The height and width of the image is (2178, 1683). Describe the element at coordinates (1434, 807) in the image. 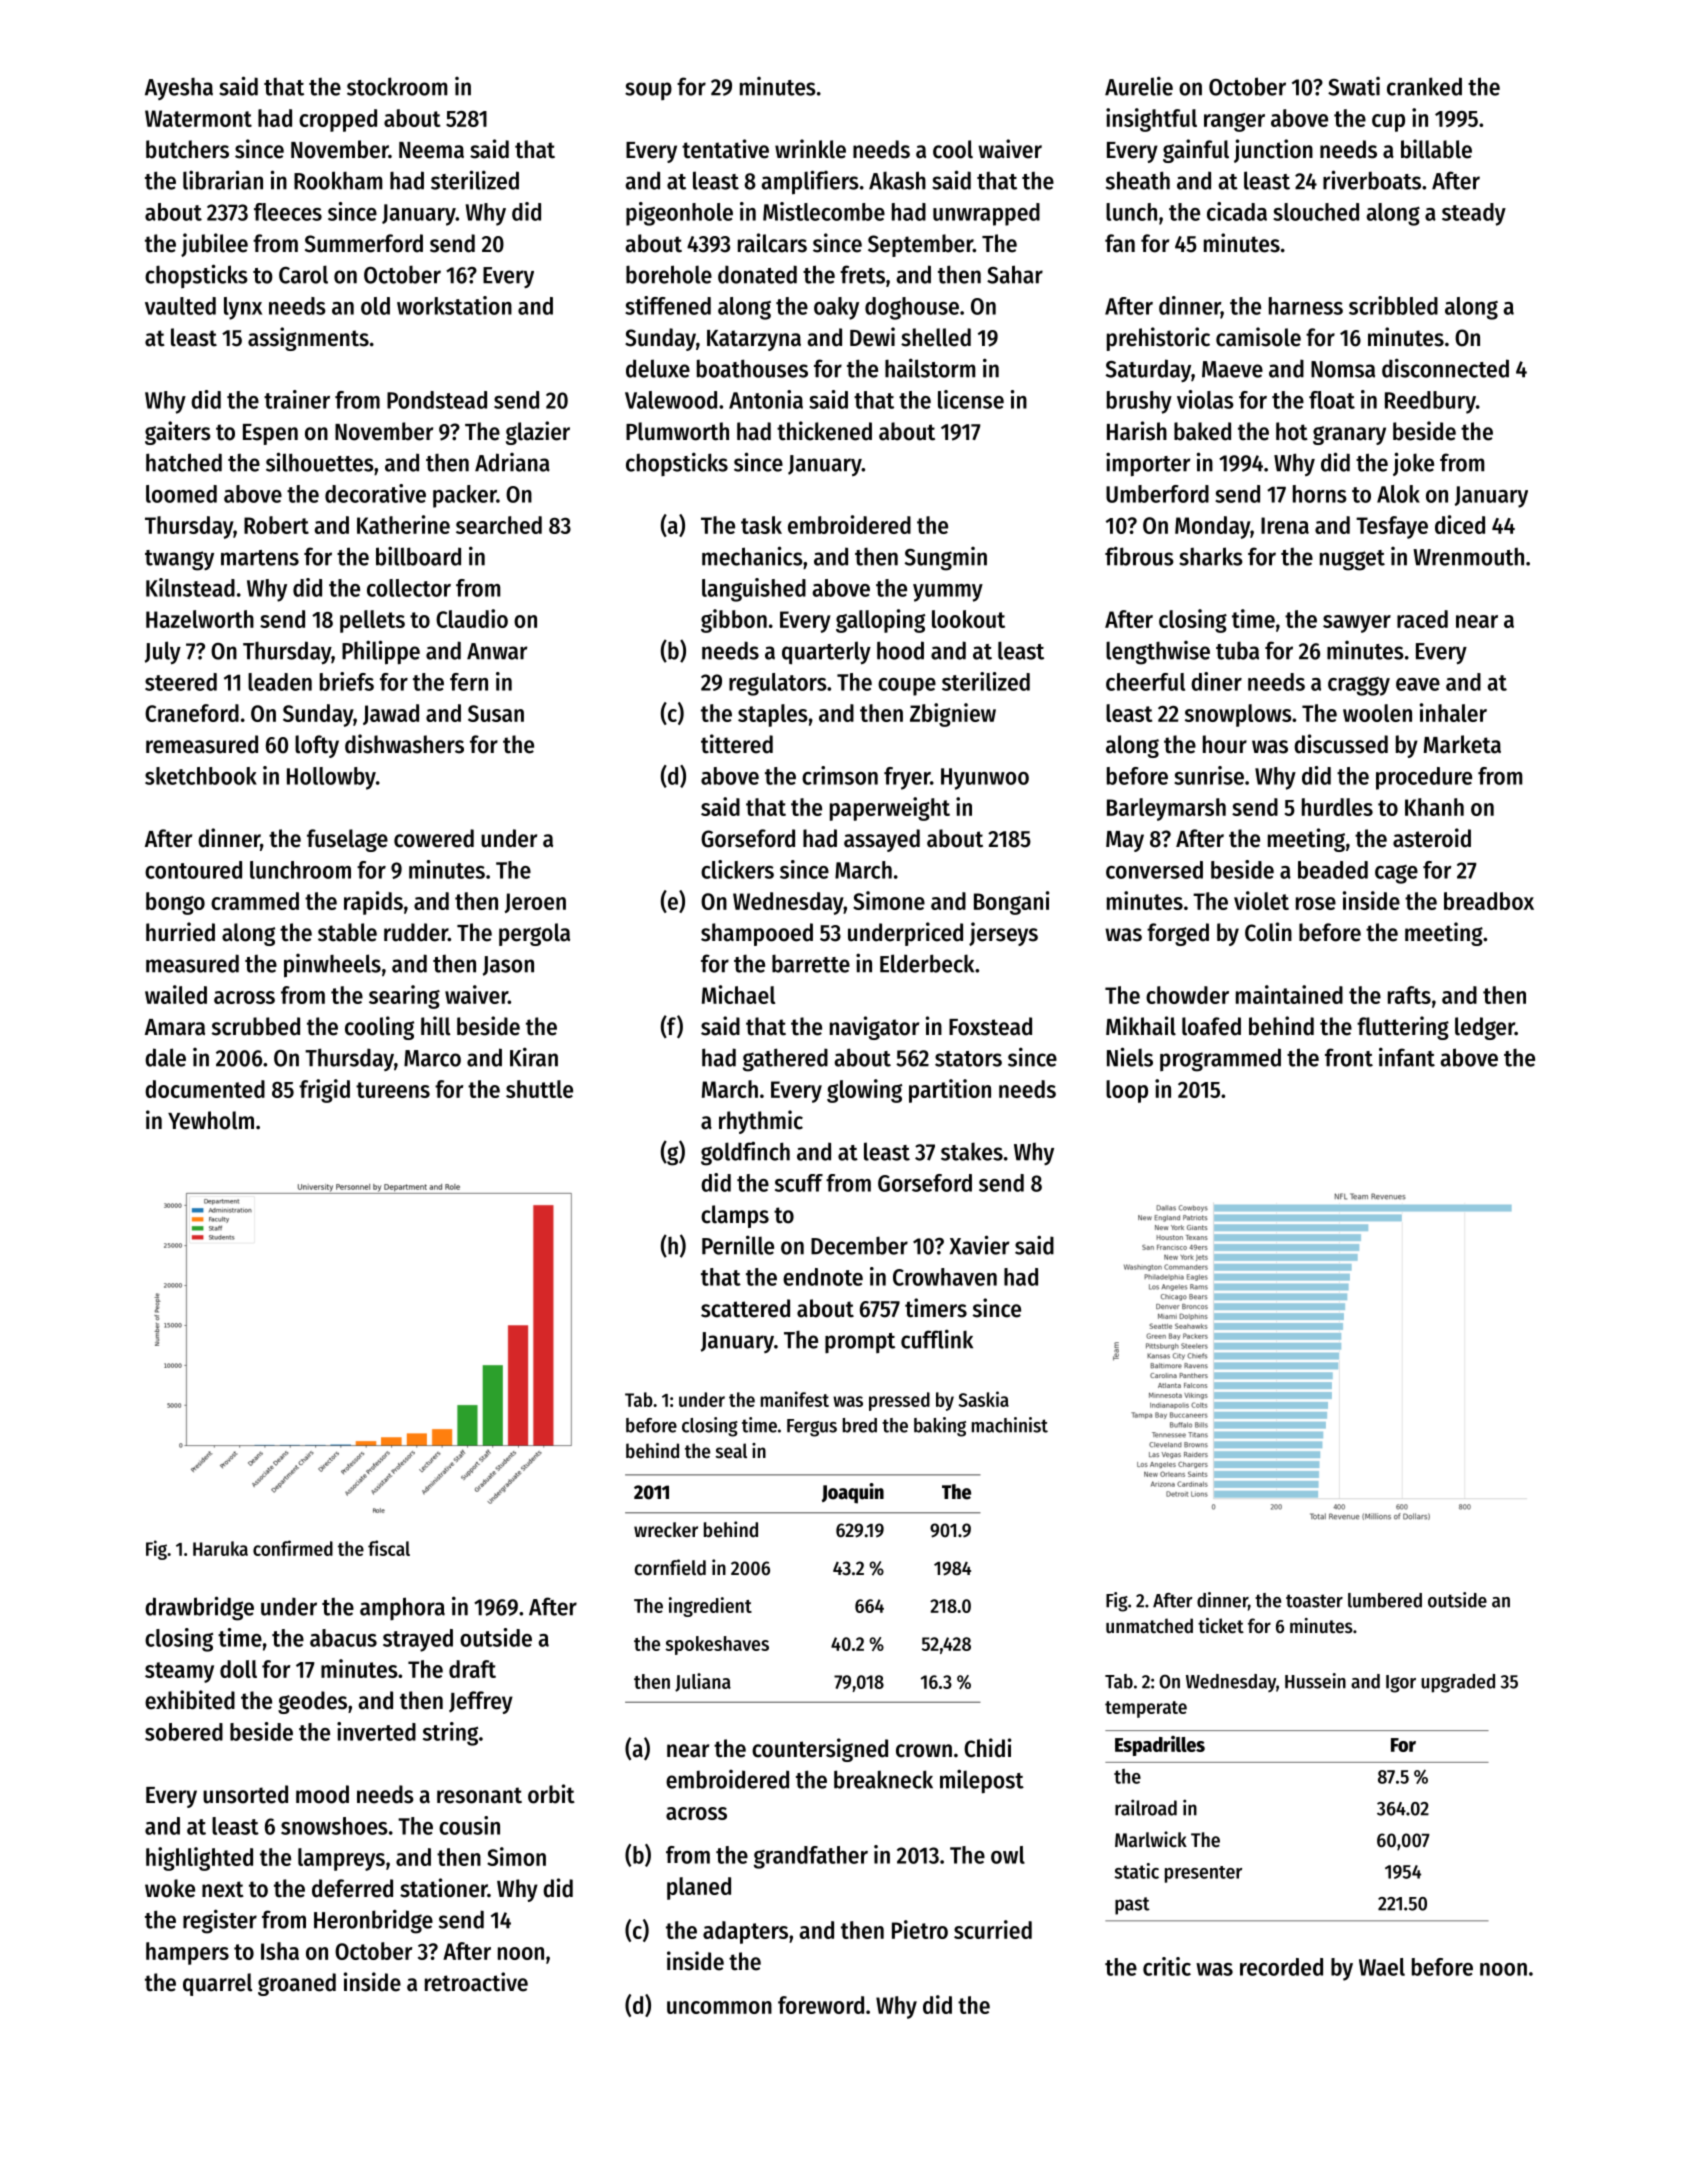

I see `Khanh` at that location.
